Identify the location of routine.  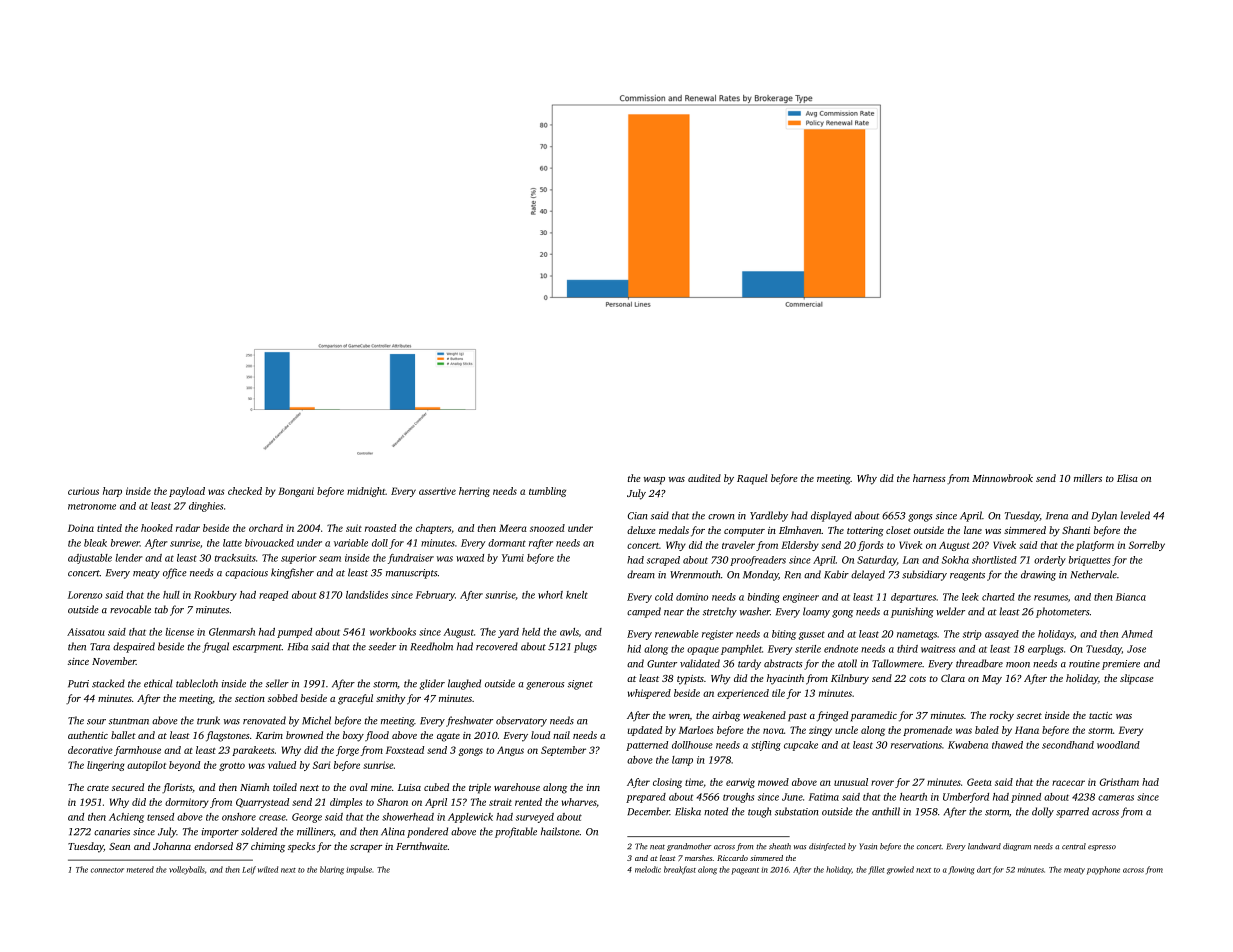
(1084, 664).
